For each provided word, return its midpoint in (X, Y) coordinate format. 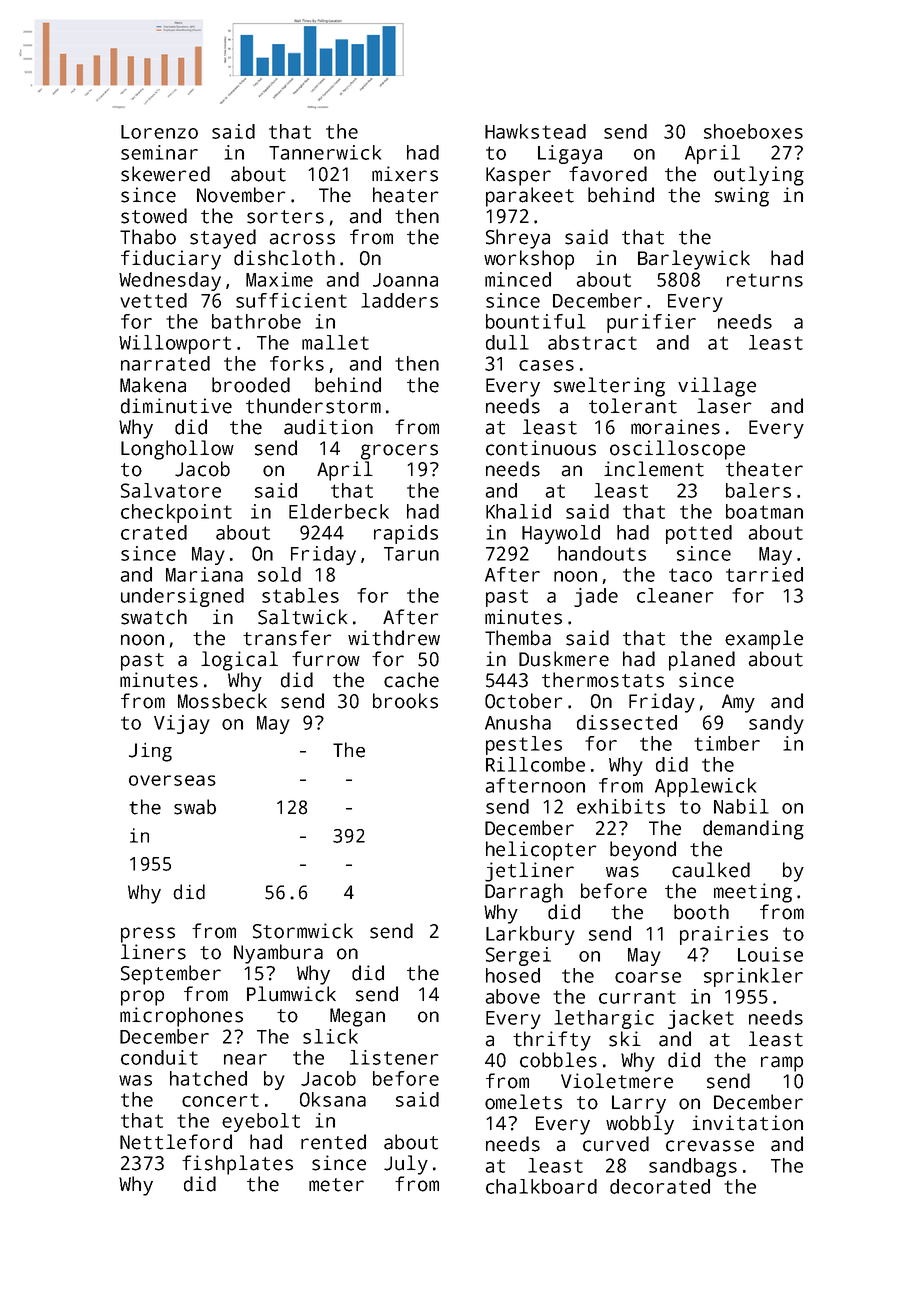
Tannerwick (325, 152)
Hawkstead (535, 131)
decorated (660, 1186)
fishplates (237, 1165)
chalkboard (541, 1186)
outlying (759, 176)
